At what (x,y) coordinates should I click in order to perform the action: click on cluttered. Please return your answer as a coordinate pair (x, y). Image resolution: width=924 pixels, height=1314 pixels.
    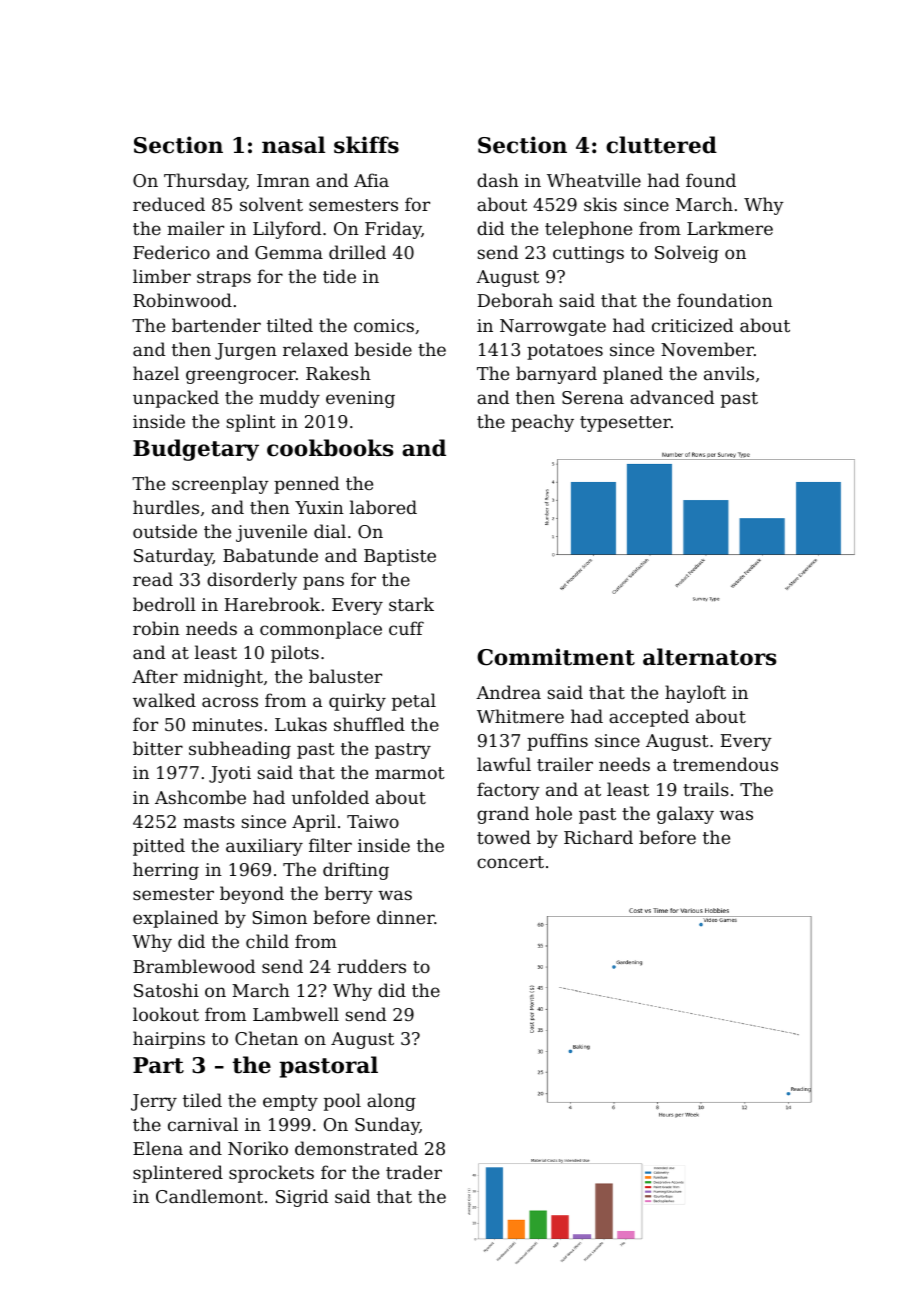
    Looking at the image, I should click on (661, 145).
